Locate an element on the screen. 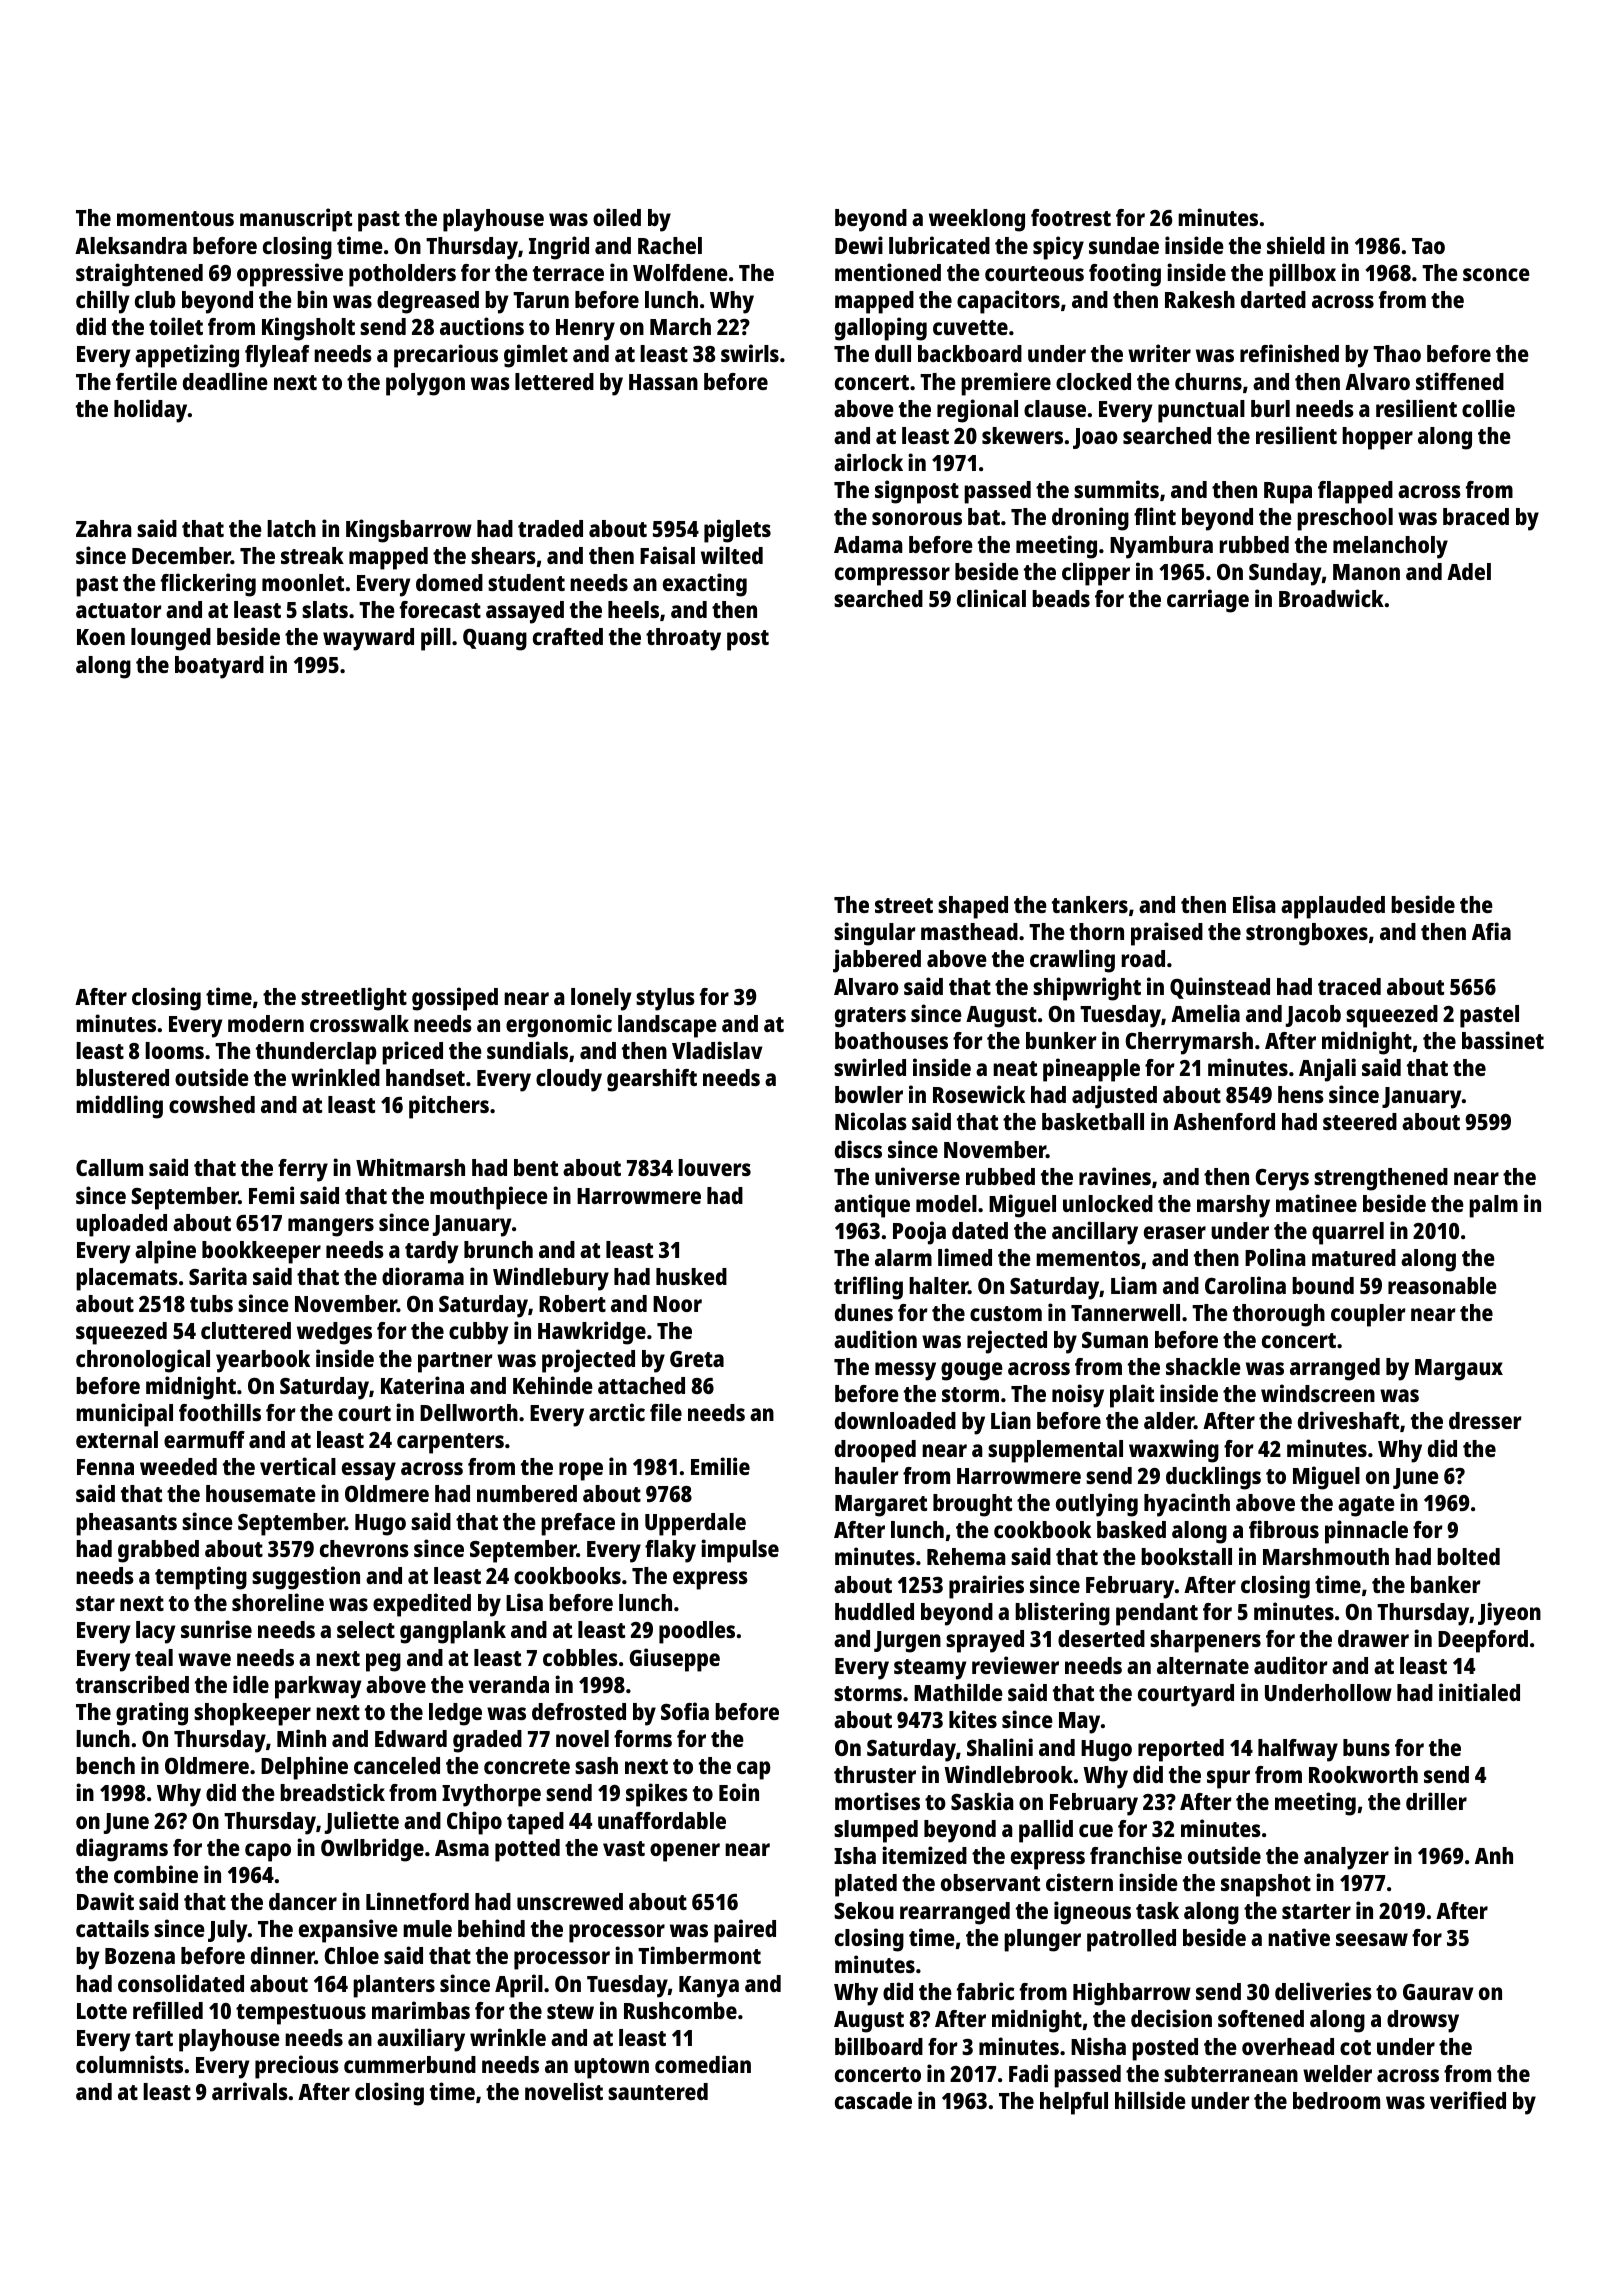 The height and width of the screenshot is (2292, 1620). swirls is located at coordinates (750, 353).
